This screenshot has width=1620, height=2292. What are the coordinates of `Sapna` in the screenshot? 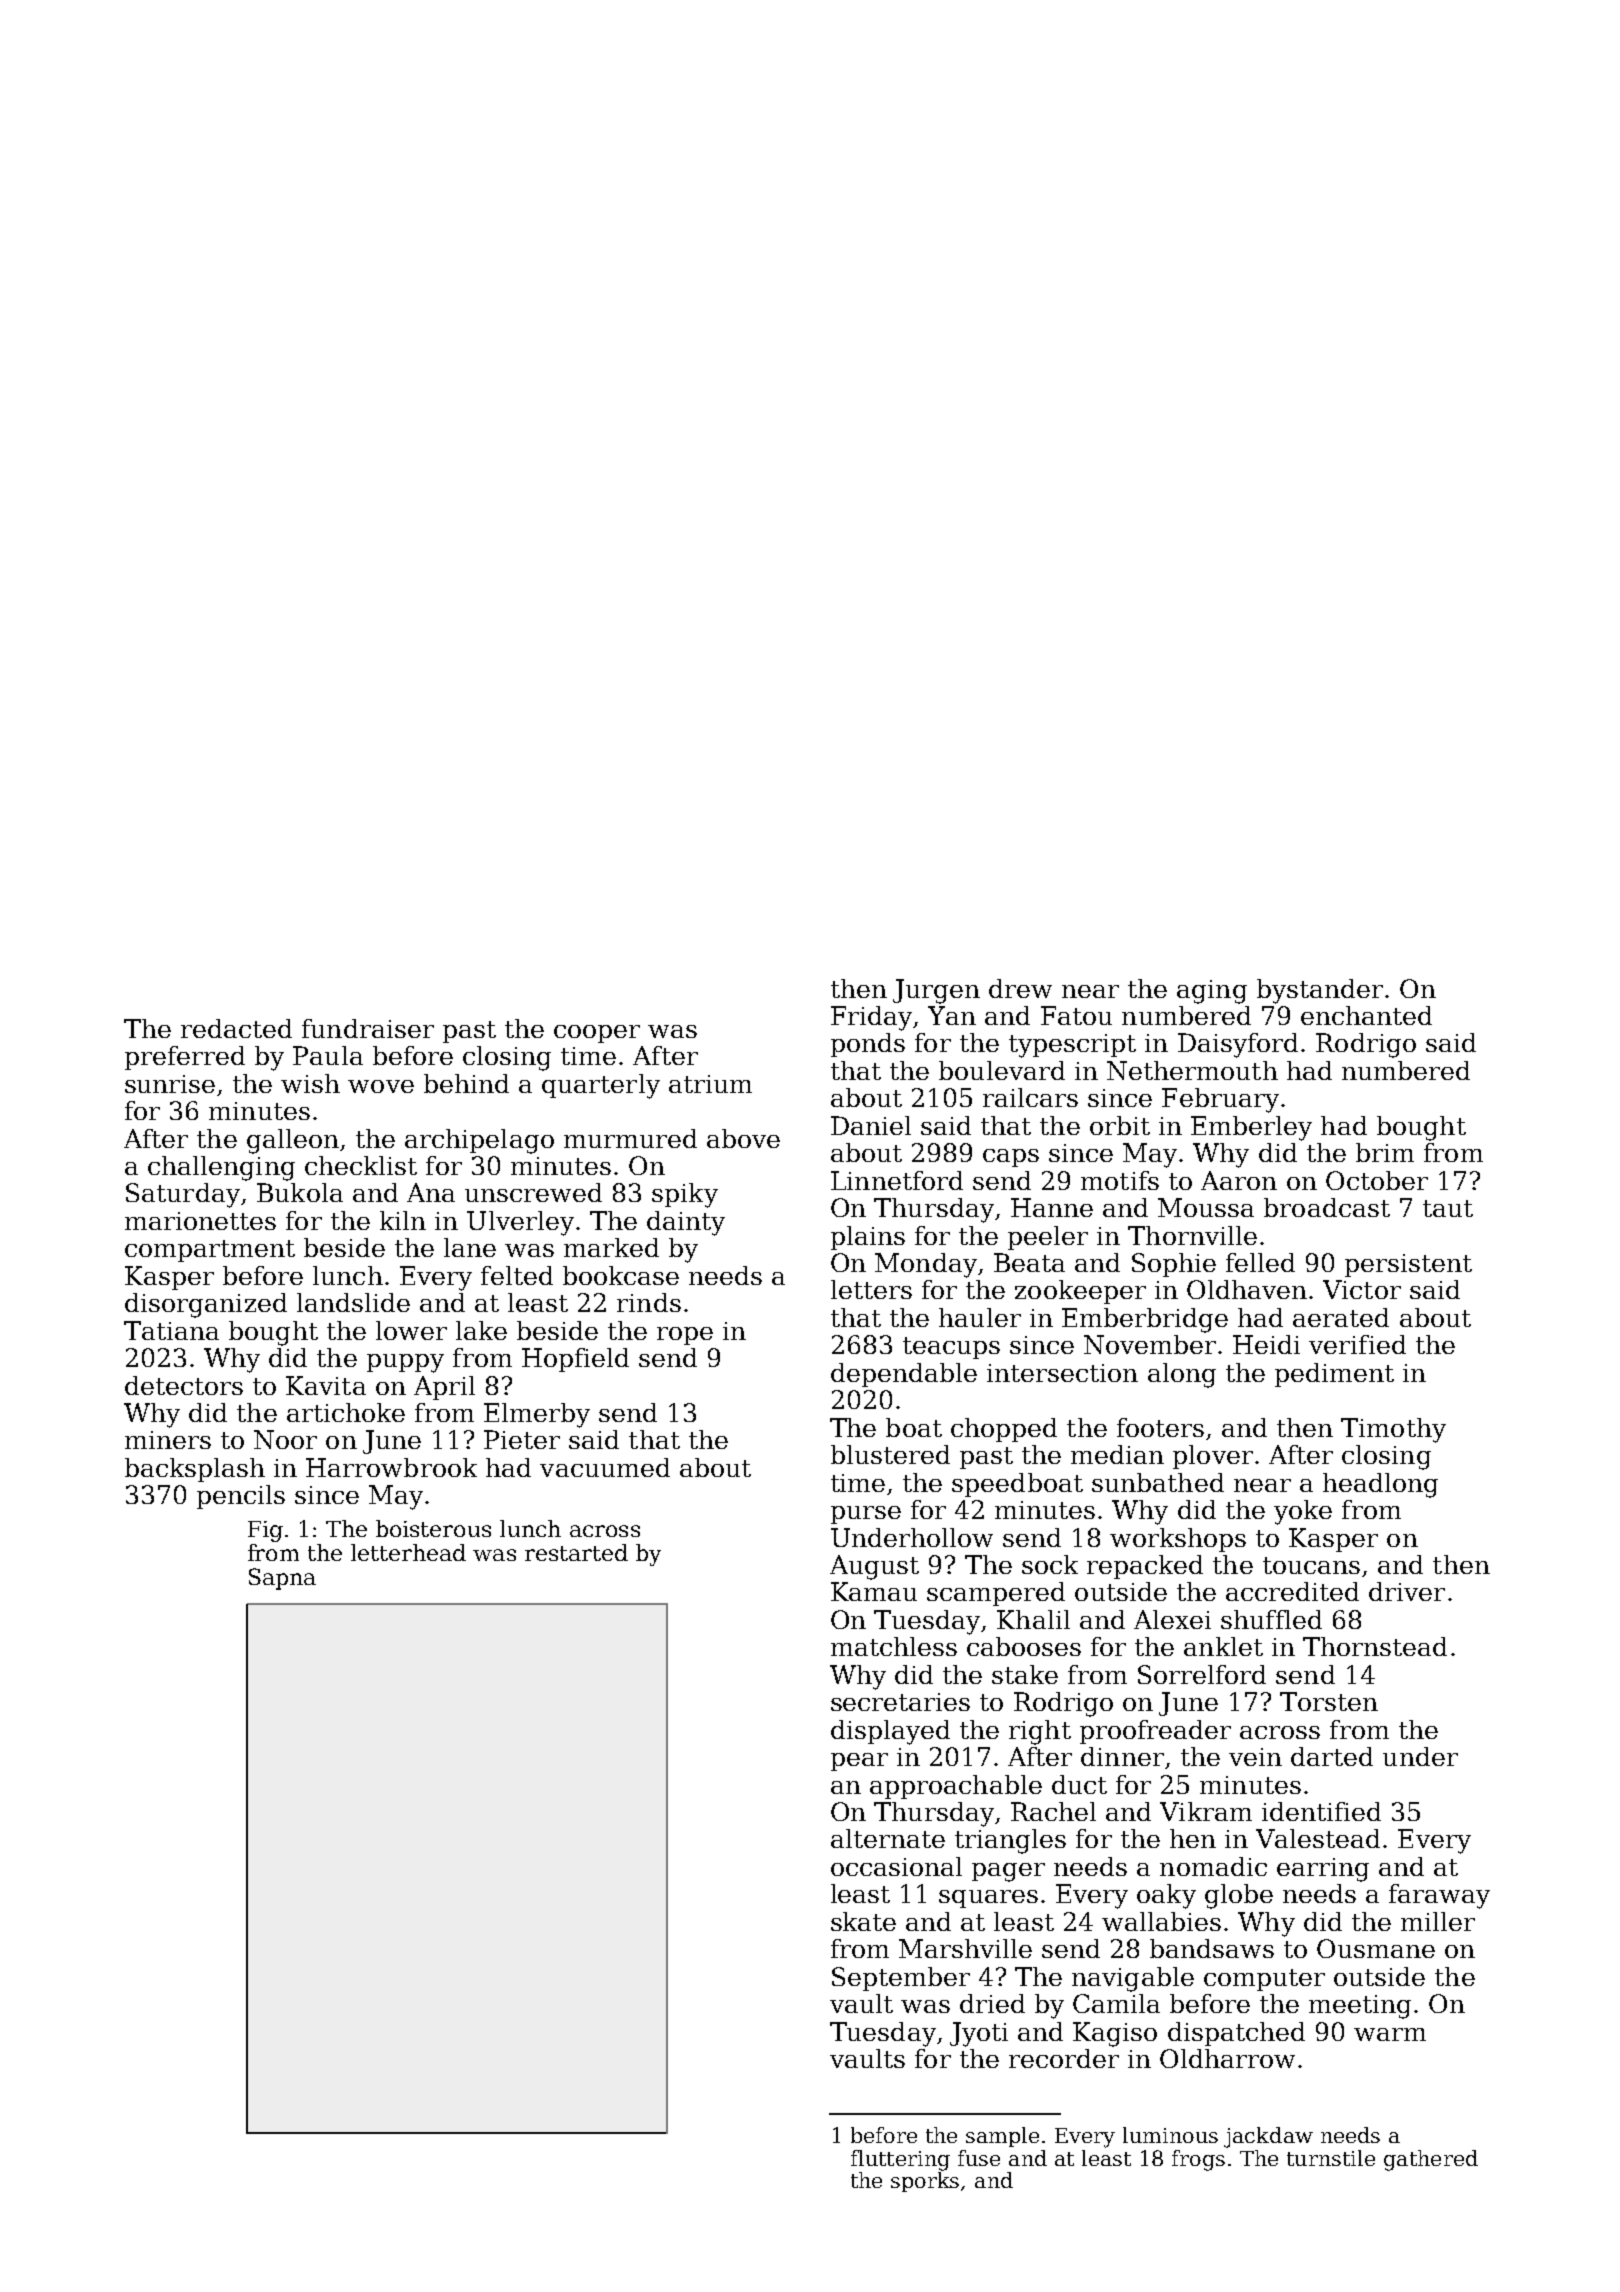 It's located at (282, 1579).
